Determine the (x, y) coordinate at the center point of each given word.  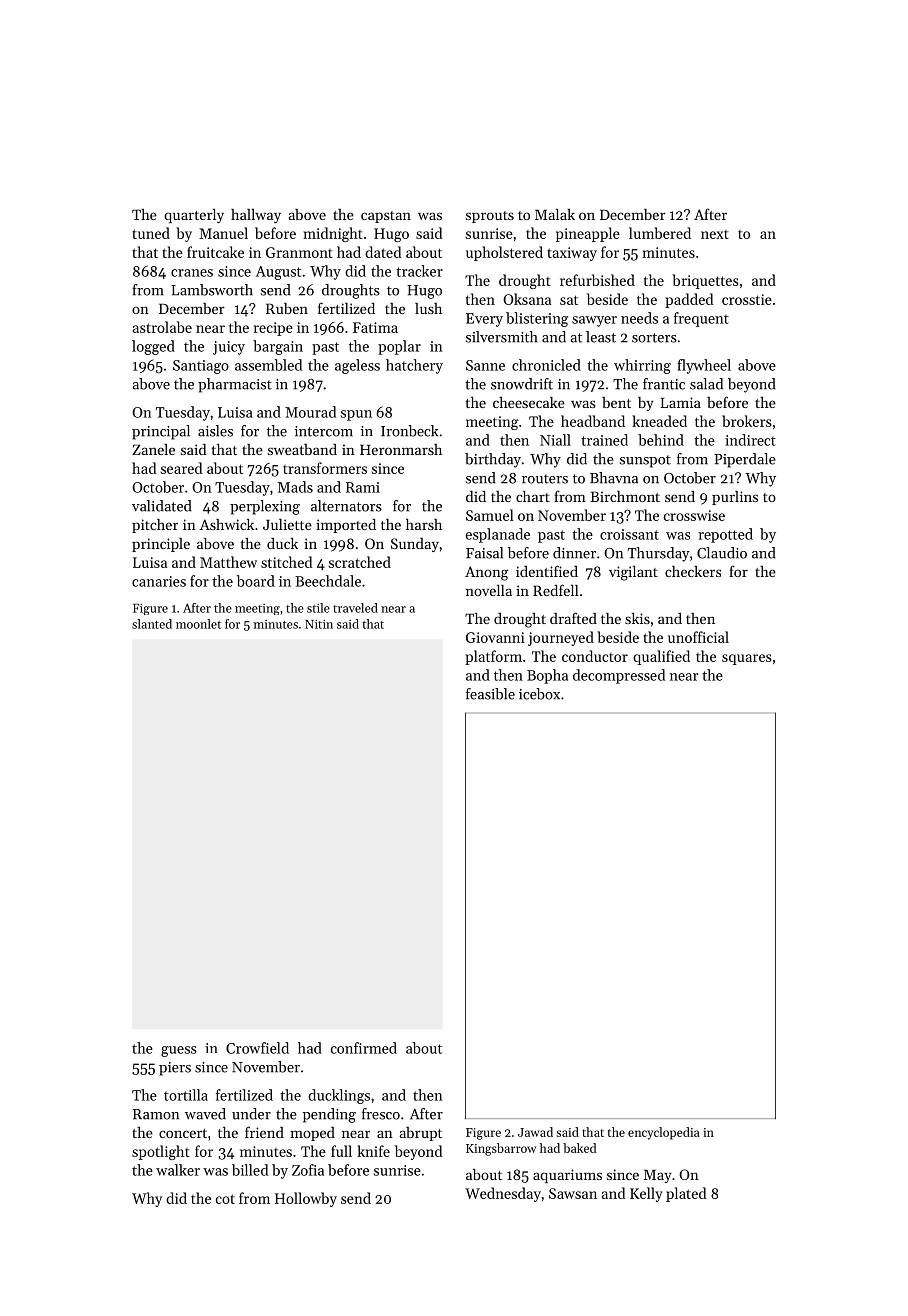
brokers (747, 421)
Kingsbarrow (501, 1149)
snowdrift (522, 384)
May (658, 1176)
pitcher (155, 526)
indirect (750, 440)
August (278, 273)
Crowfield (257, 1048)
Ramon (156, 1114)
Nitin (319, 624)
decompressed (619, 676)
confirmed (364, 1048)
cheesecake (529, 402)
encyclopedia (664, 1133)
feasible (490, 694)
